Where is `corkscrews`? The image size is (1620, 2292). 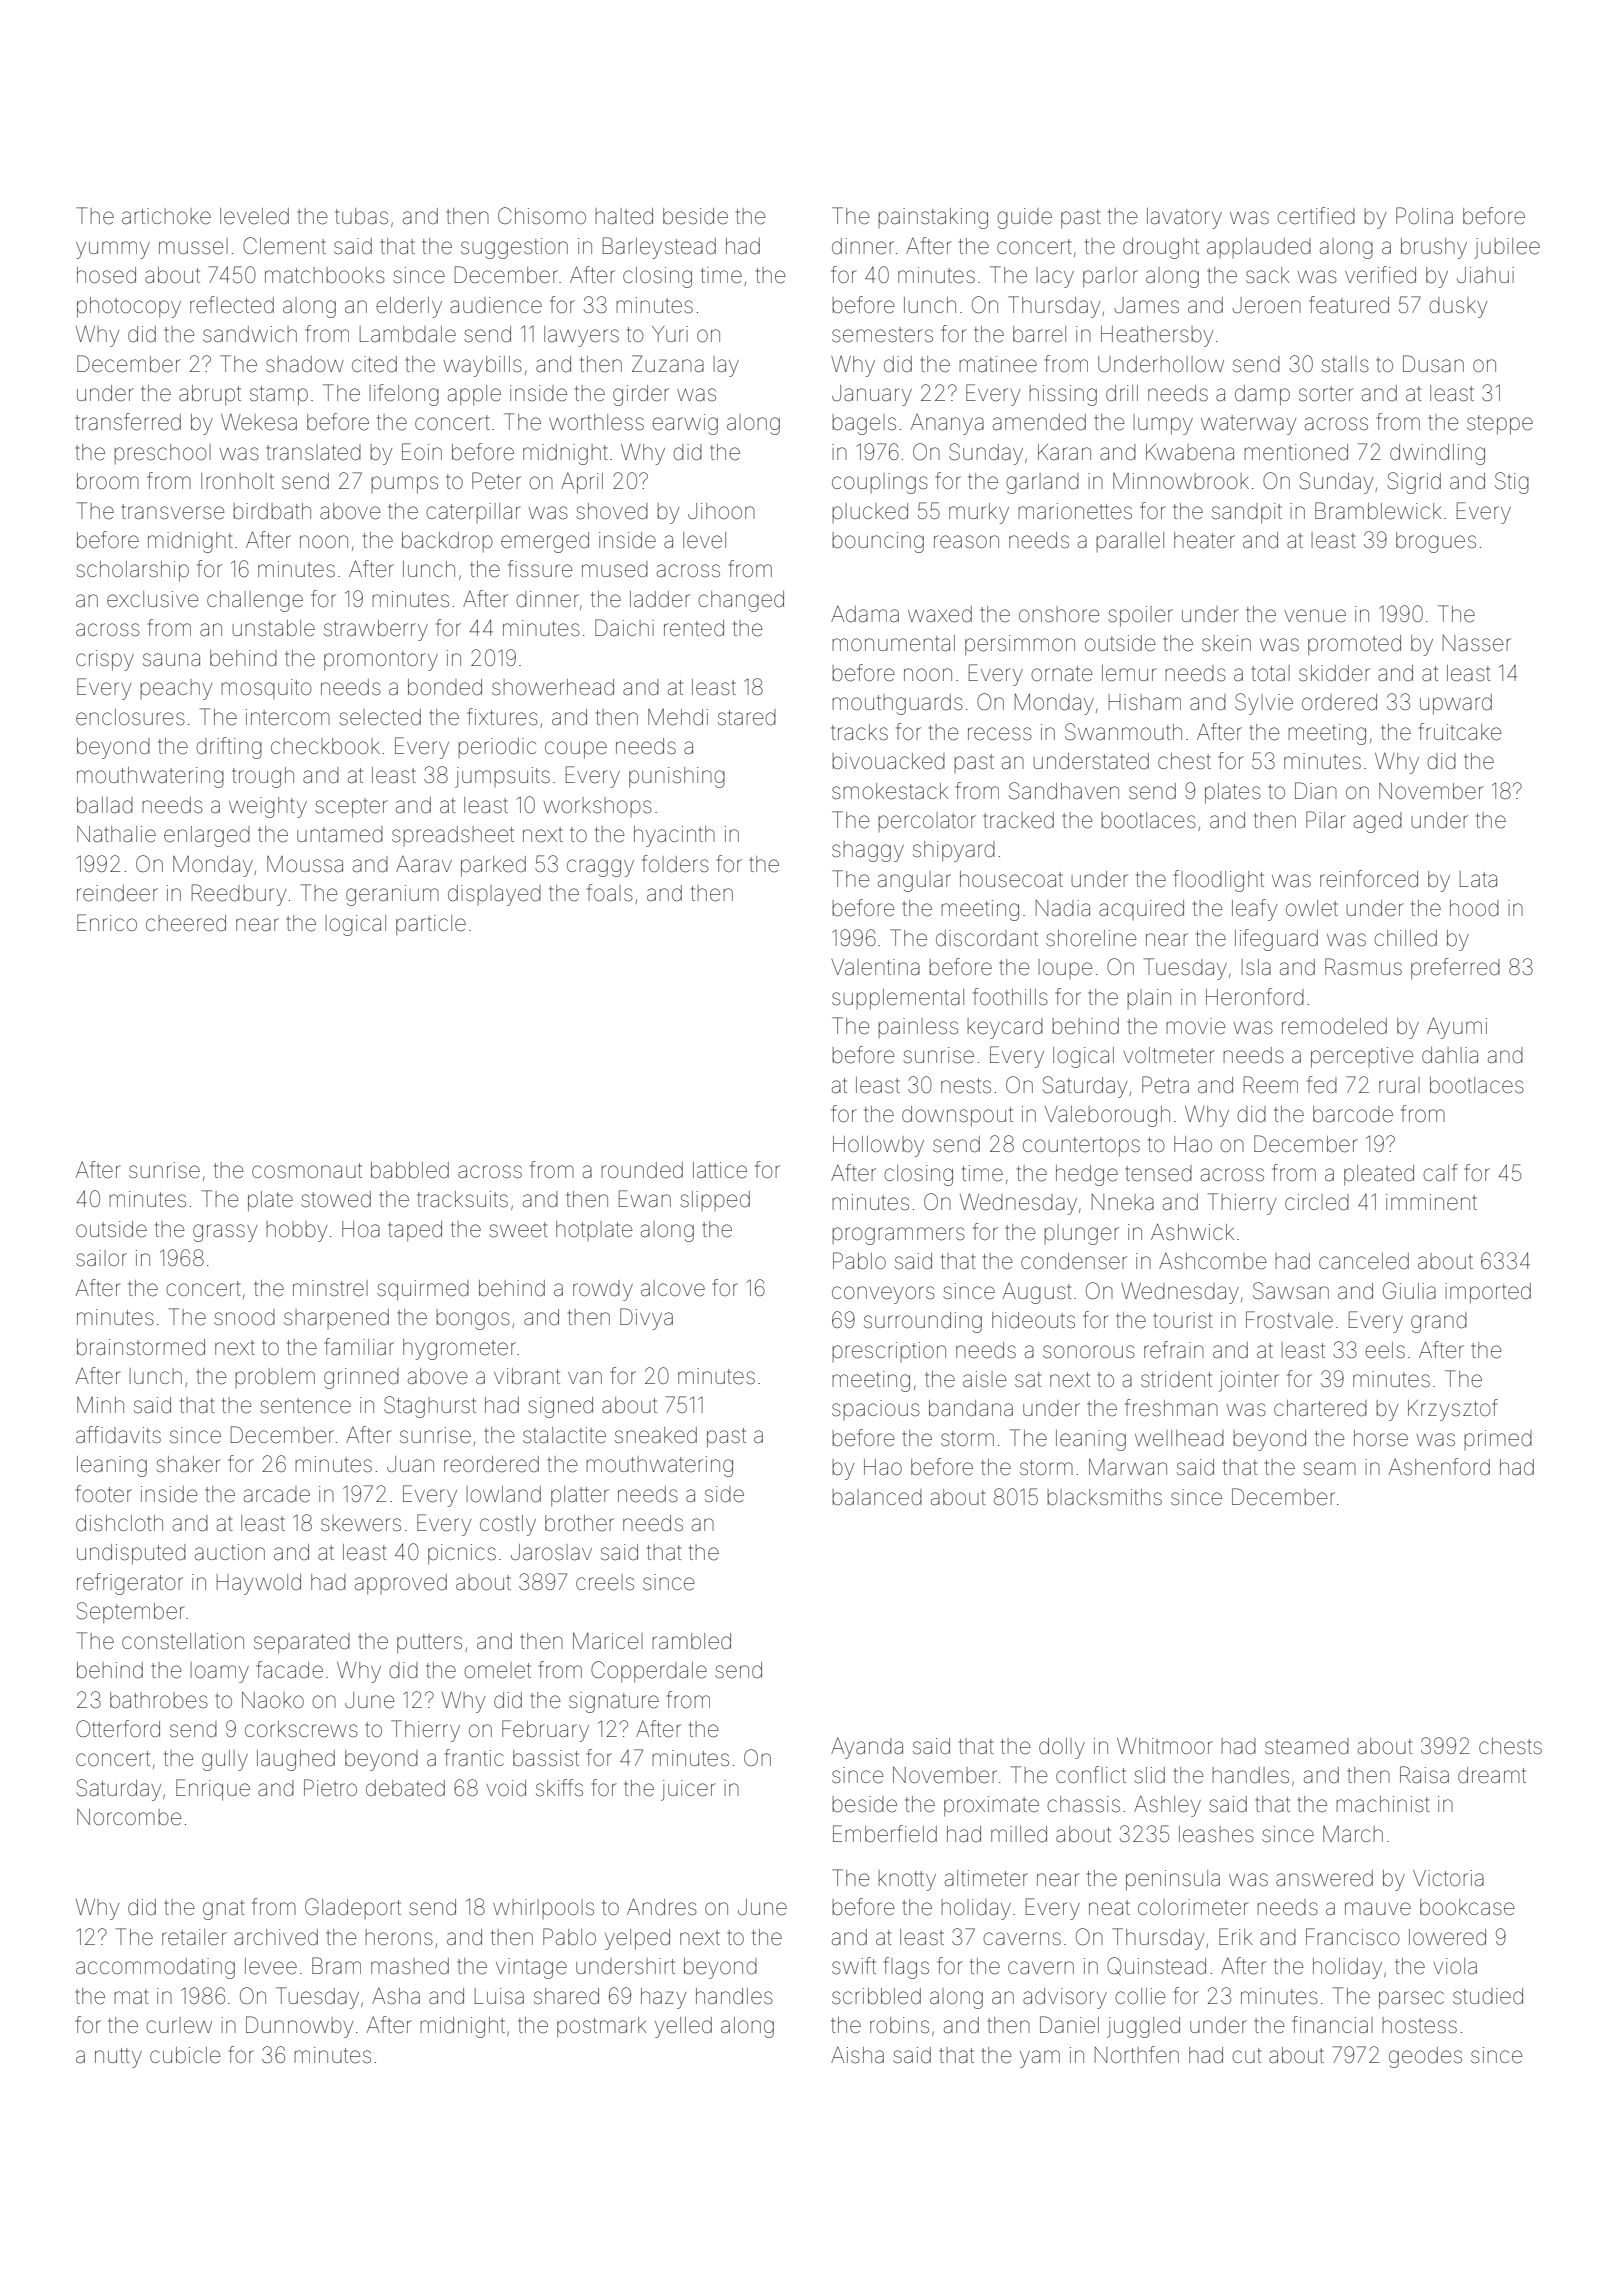 corkscrews is located at coordinates (301, 1729).
